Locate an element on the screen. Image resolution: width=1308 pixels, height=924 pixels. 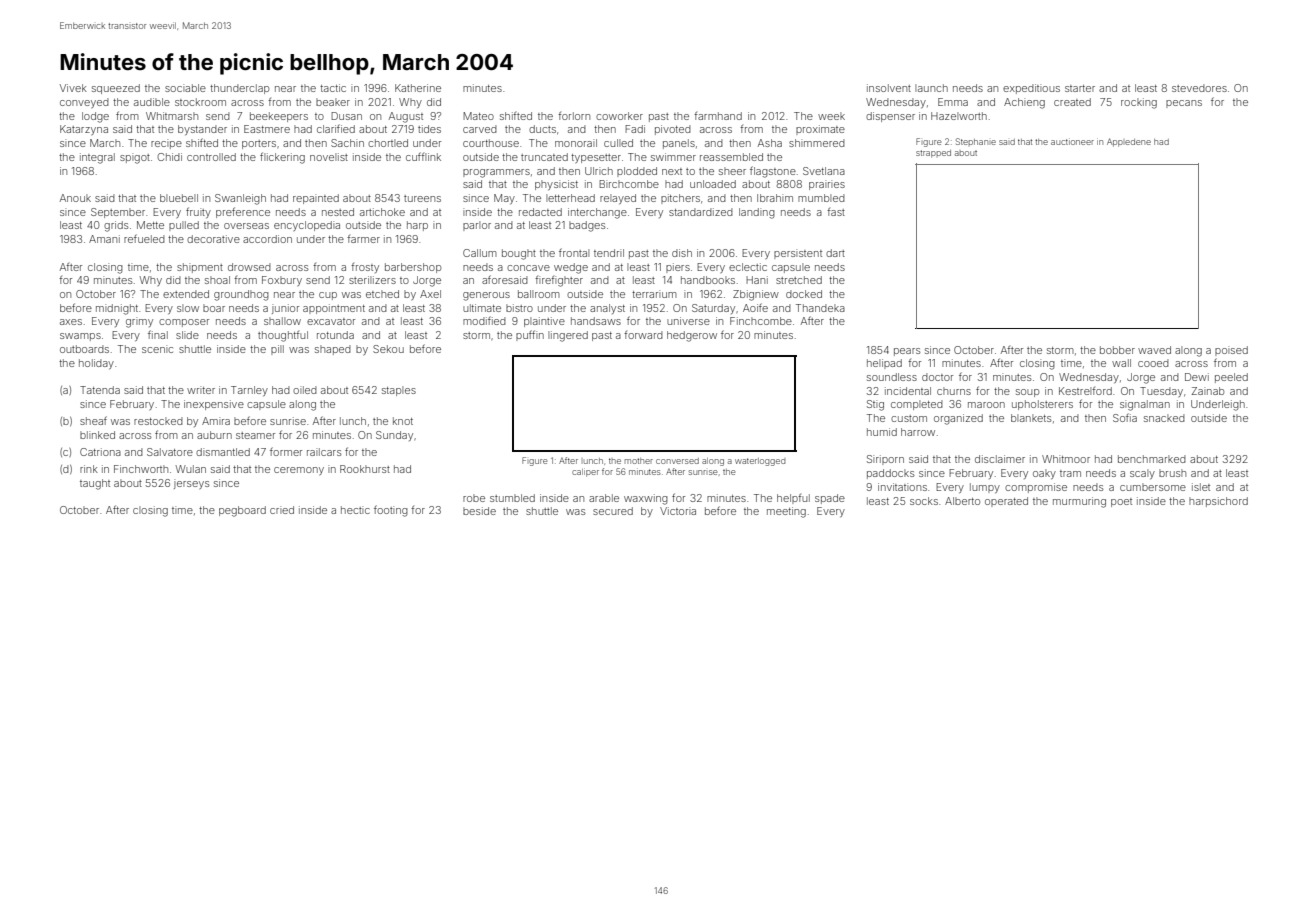
Katherine is located at coordinates (418, 88).
